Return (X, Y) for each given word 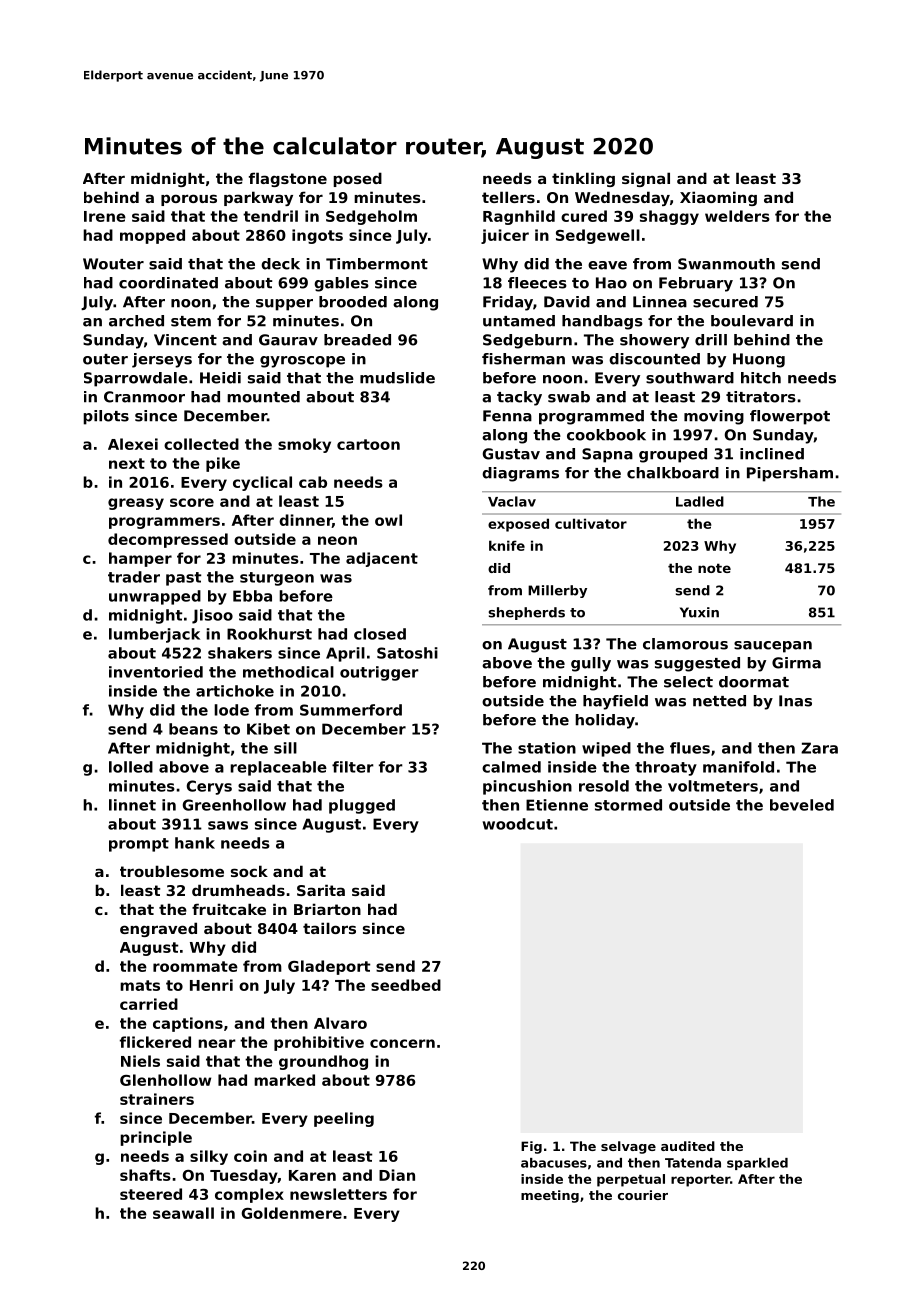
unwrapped (155, 597)
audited (688, 1146)
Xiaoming (718, 198)
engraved (158, 929)
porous (189, 200)
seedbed (406, 985)
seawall (183, 1213)
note (714, 568)
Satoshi (407, 653)
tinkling (583, 179)
